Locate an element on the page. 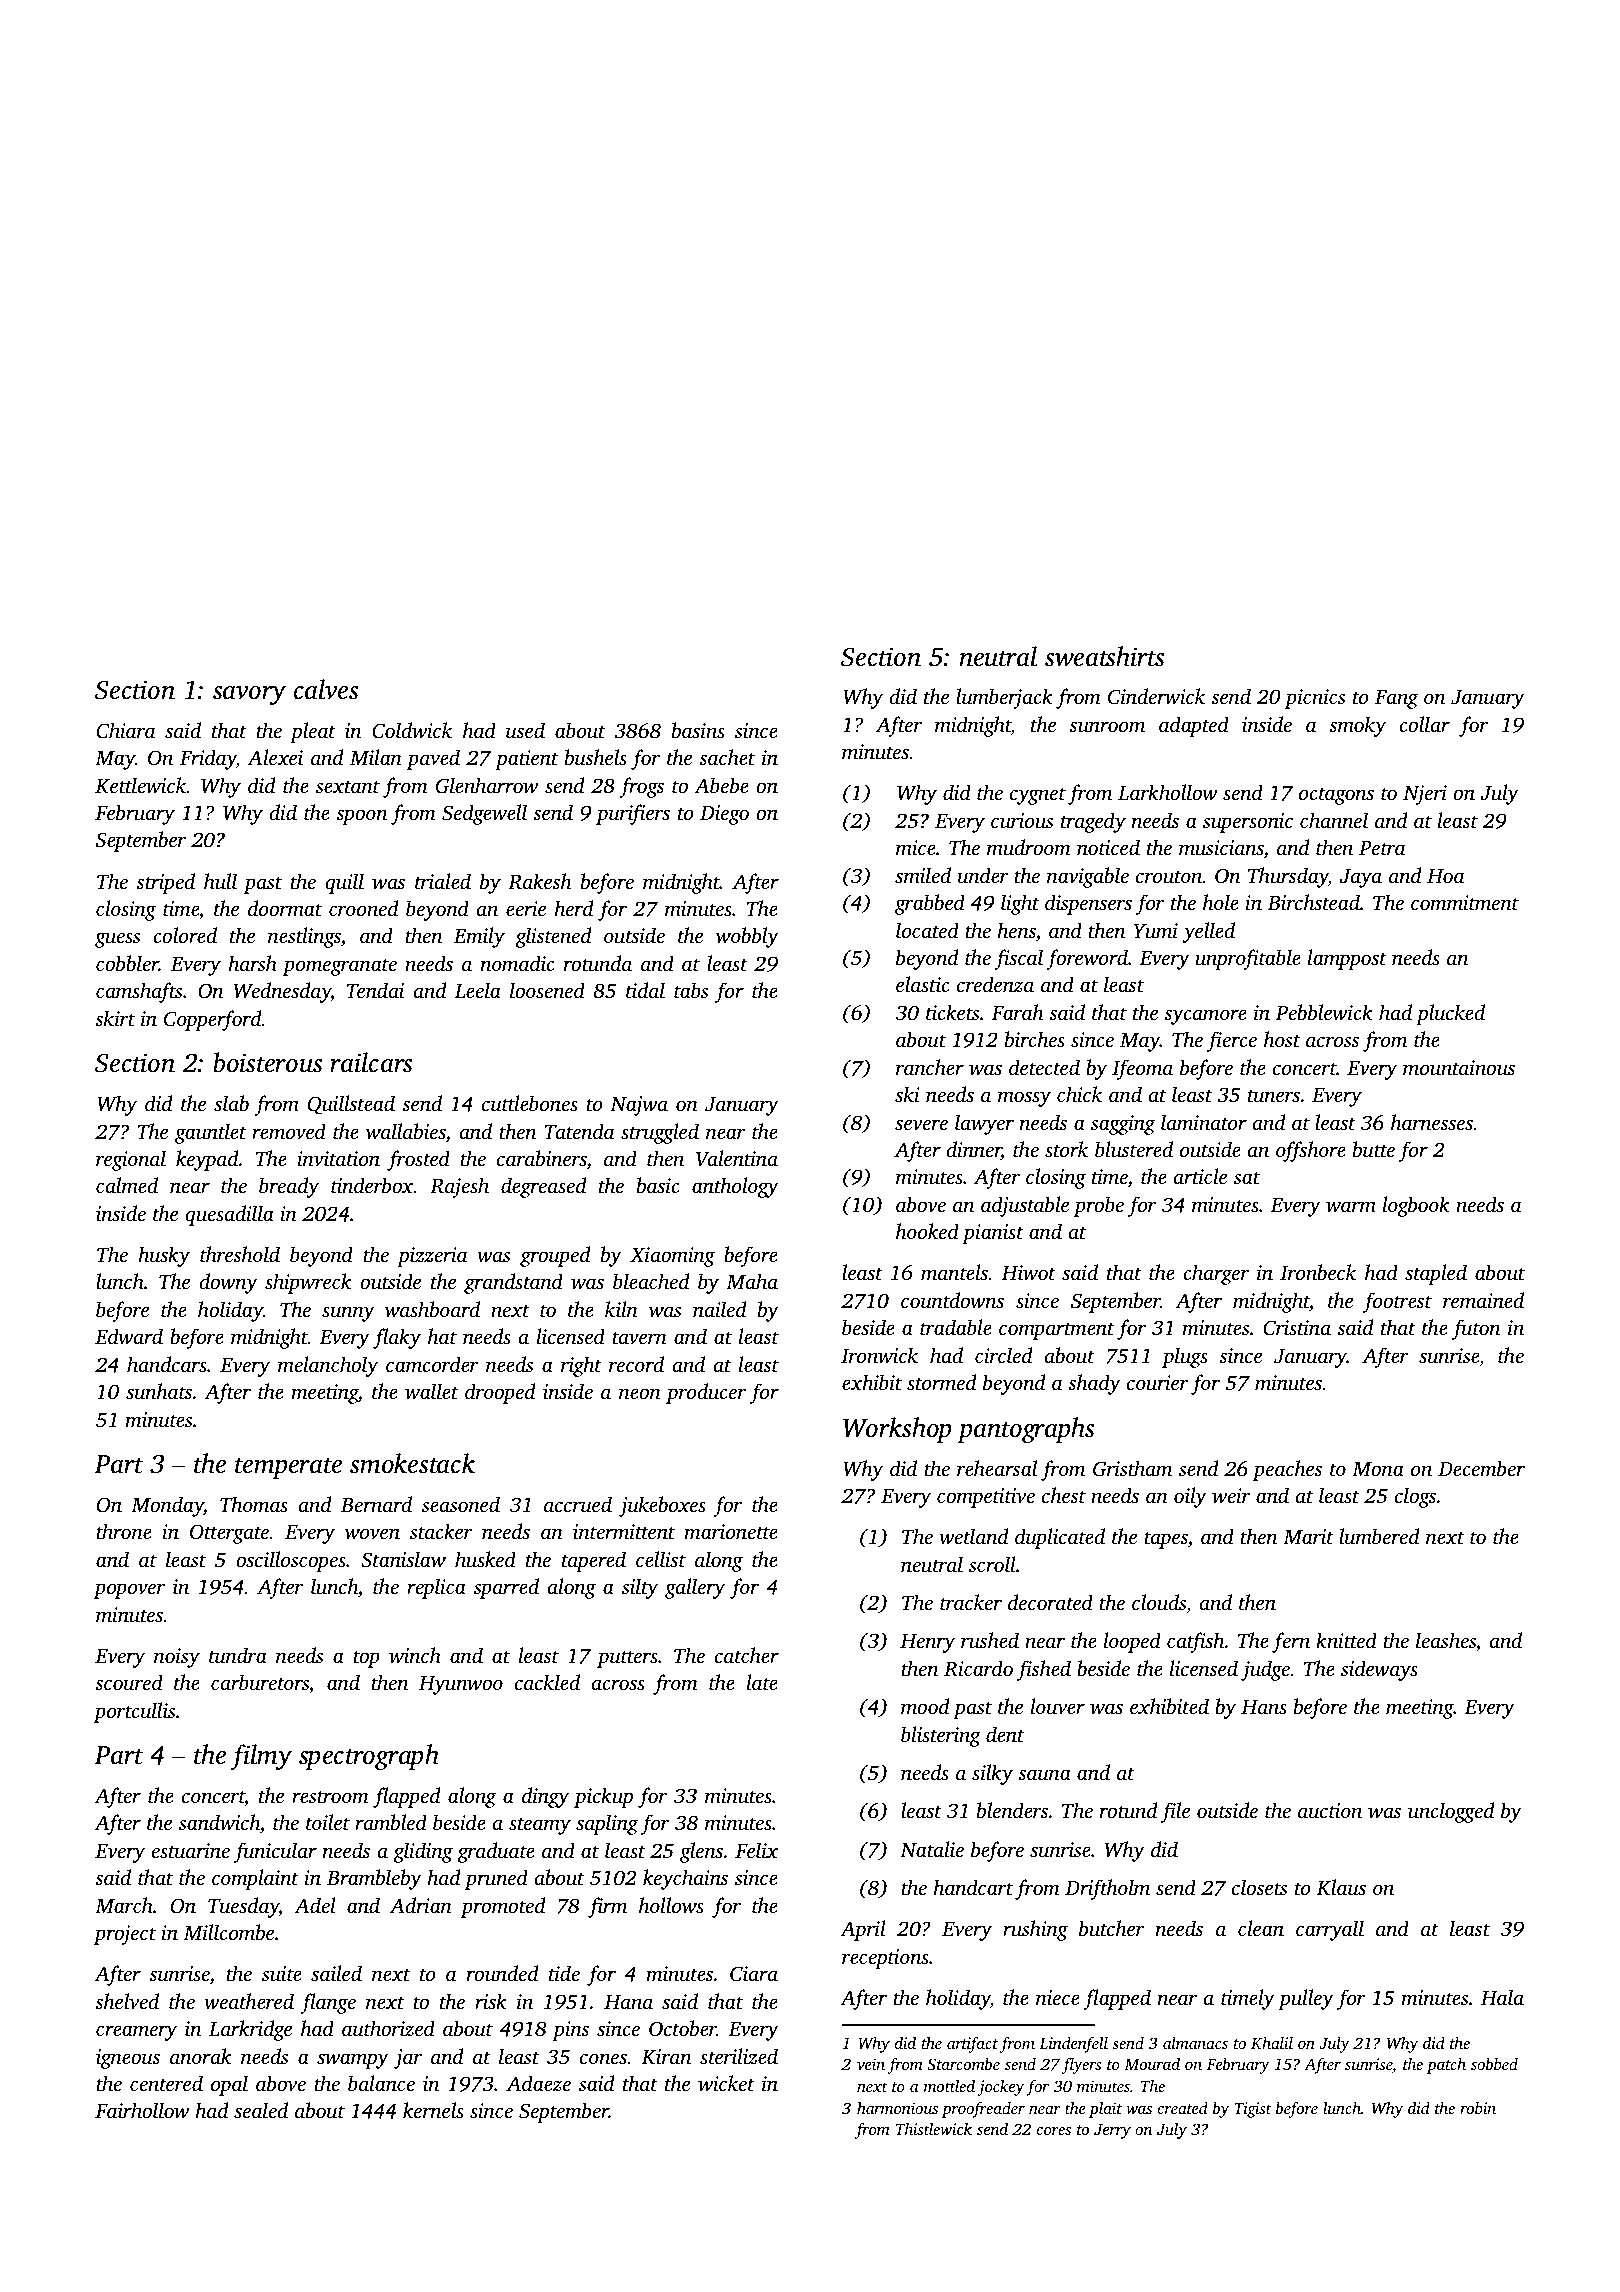 The image size is (1620, 2292). Bernard is located at coordinates (376, 1504).
